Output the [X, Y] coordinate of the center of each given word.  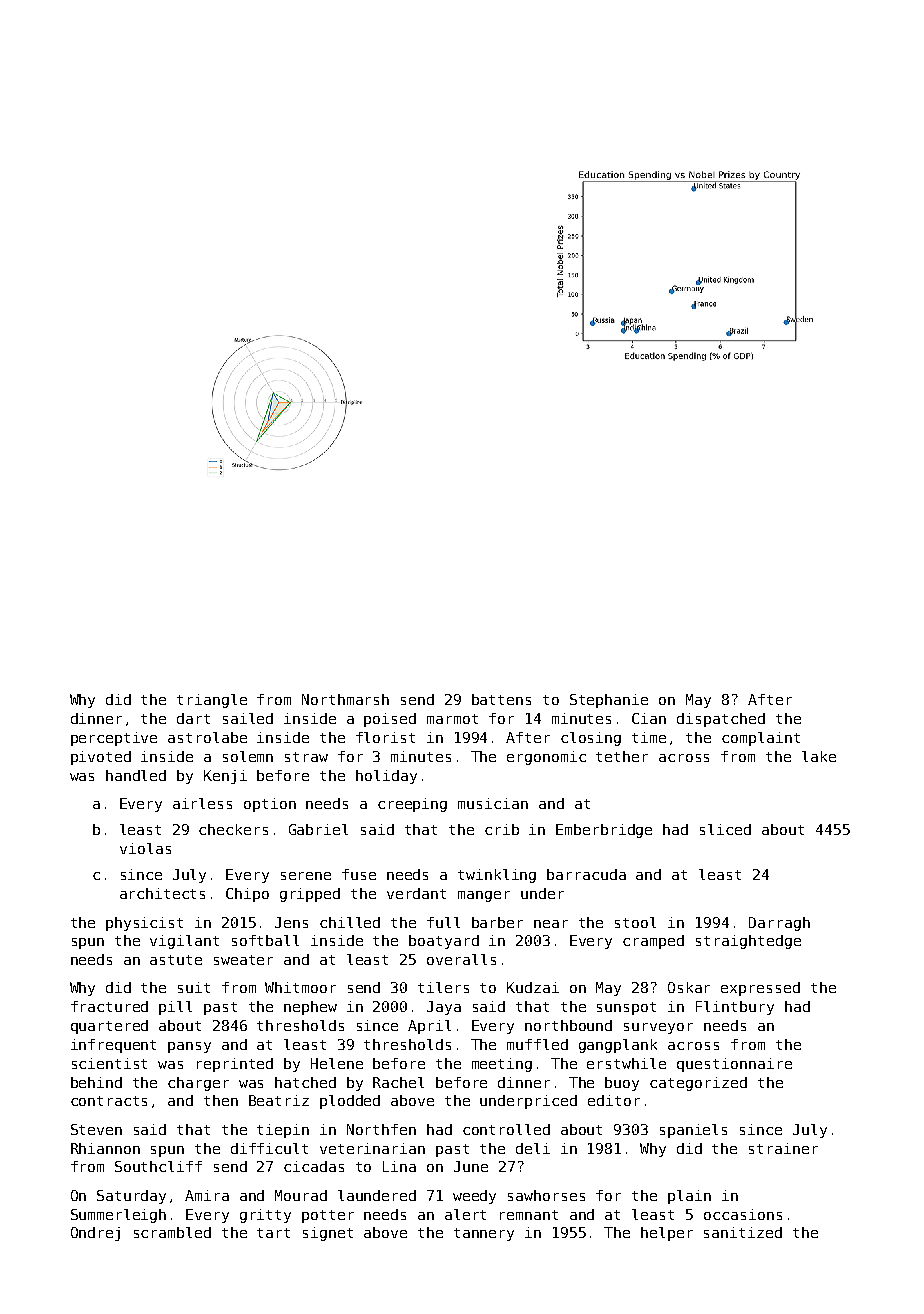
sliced [725, 829]
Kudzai [533, 987]
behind [96, 1082]
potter [328, 1216]
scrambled [172, 1232]
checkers [233, 829]
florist [385, 737]
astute [176, 960]
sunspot [626, 1008]
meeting [502, 1065]
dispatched [721, 720]
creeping [412, 805]
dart [193, 718]
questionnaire [734, 1065]
